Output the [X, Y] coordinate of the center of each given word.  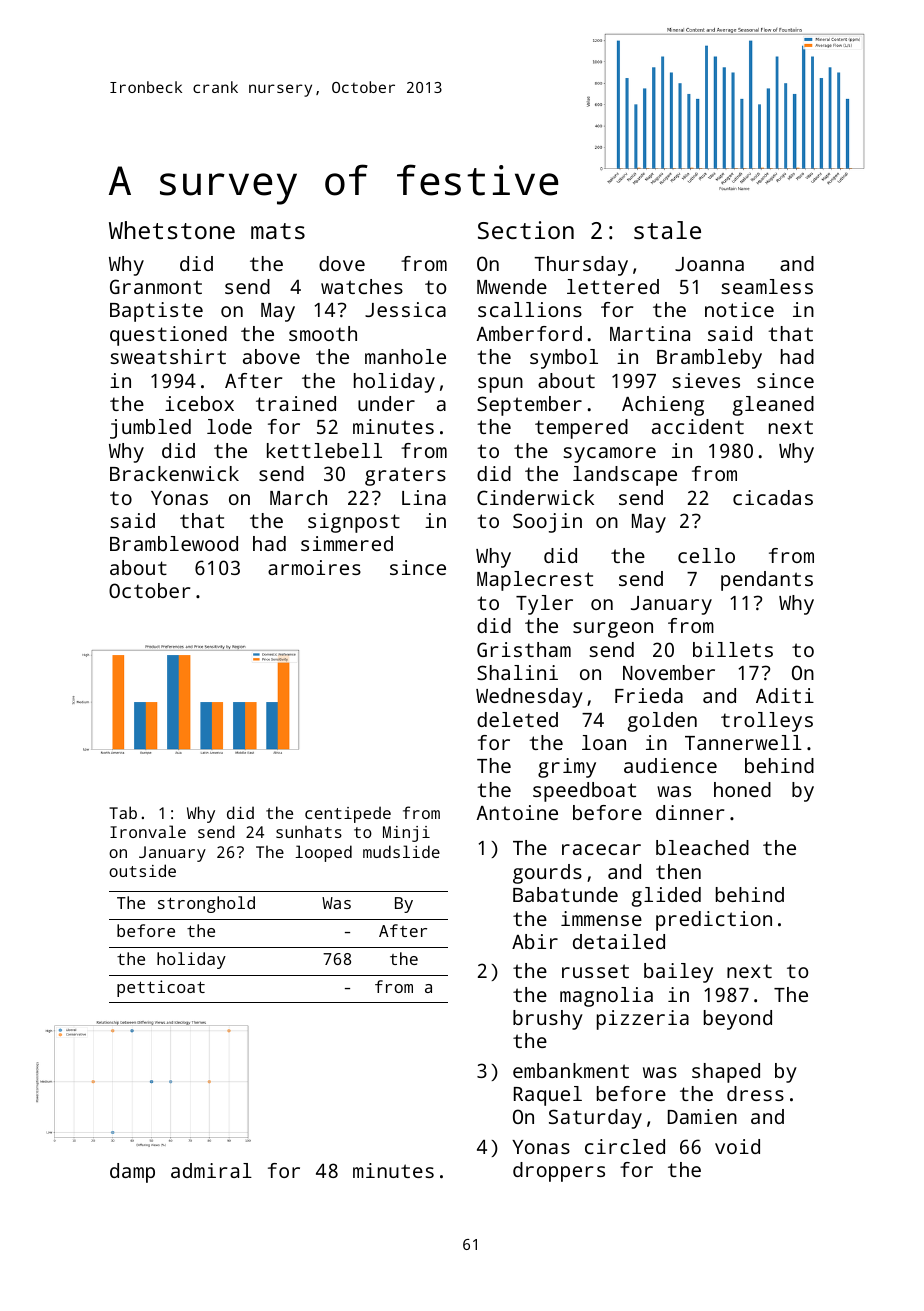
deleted [517, 719]
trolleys [767, 722]
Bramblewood [174, 543]
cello [706, 555]
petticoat [161, 988]
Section [526, 230]
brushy [548, 1020]
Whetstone [172, 230]
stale [667, 230]
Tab [123, 812]
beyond [738, 1020]
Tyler [544, 605]
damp [132, 1173]
